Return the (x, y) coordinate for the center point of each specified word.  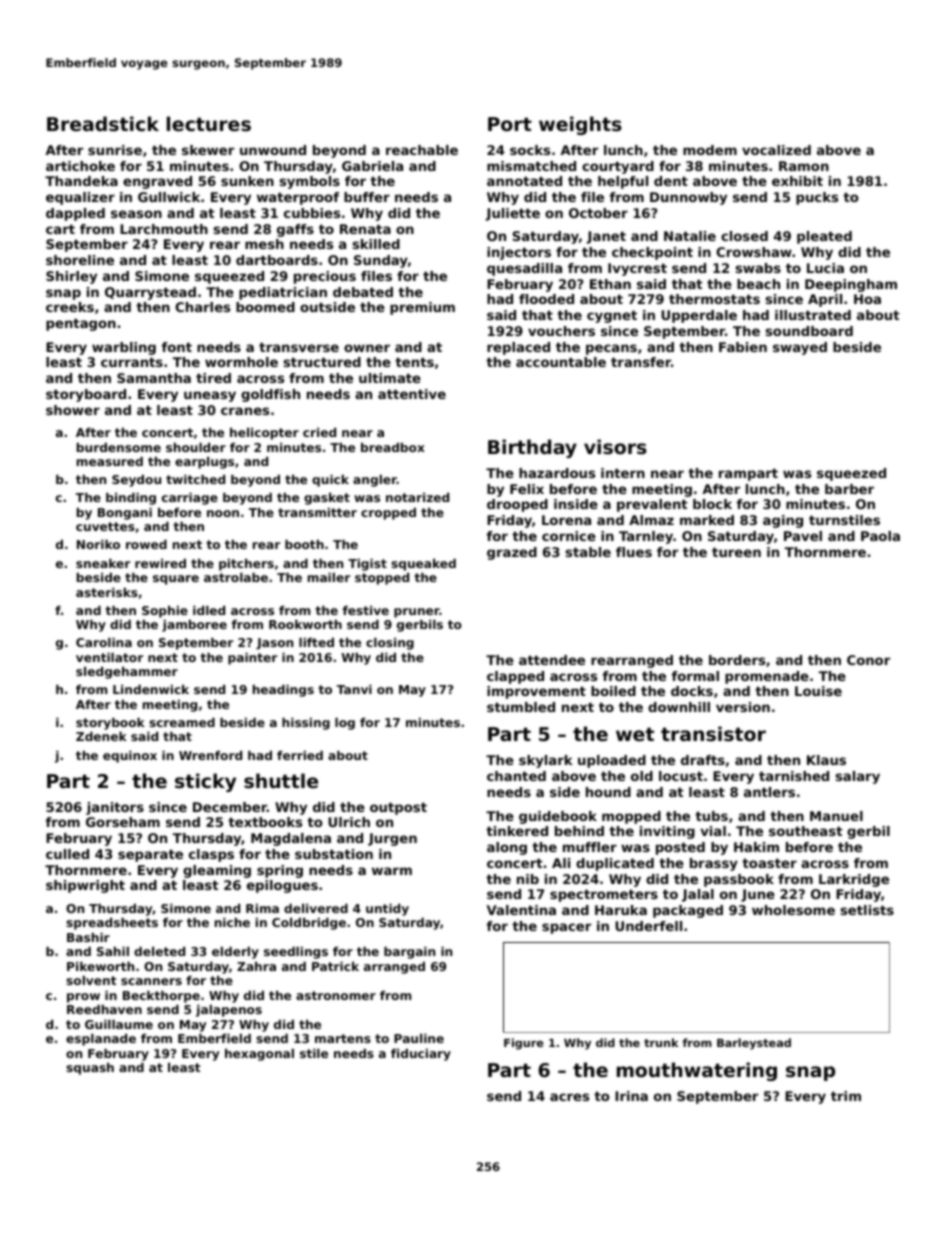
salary (858, 777)
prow (83, 998)
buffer (367, 197)
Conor (868, 660)
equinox (130, 756)
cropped (388, 513)
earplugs (204, 462)
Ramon (804, 166)
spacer (566, 928)
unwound (273, 150)
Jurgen (392, 839)
